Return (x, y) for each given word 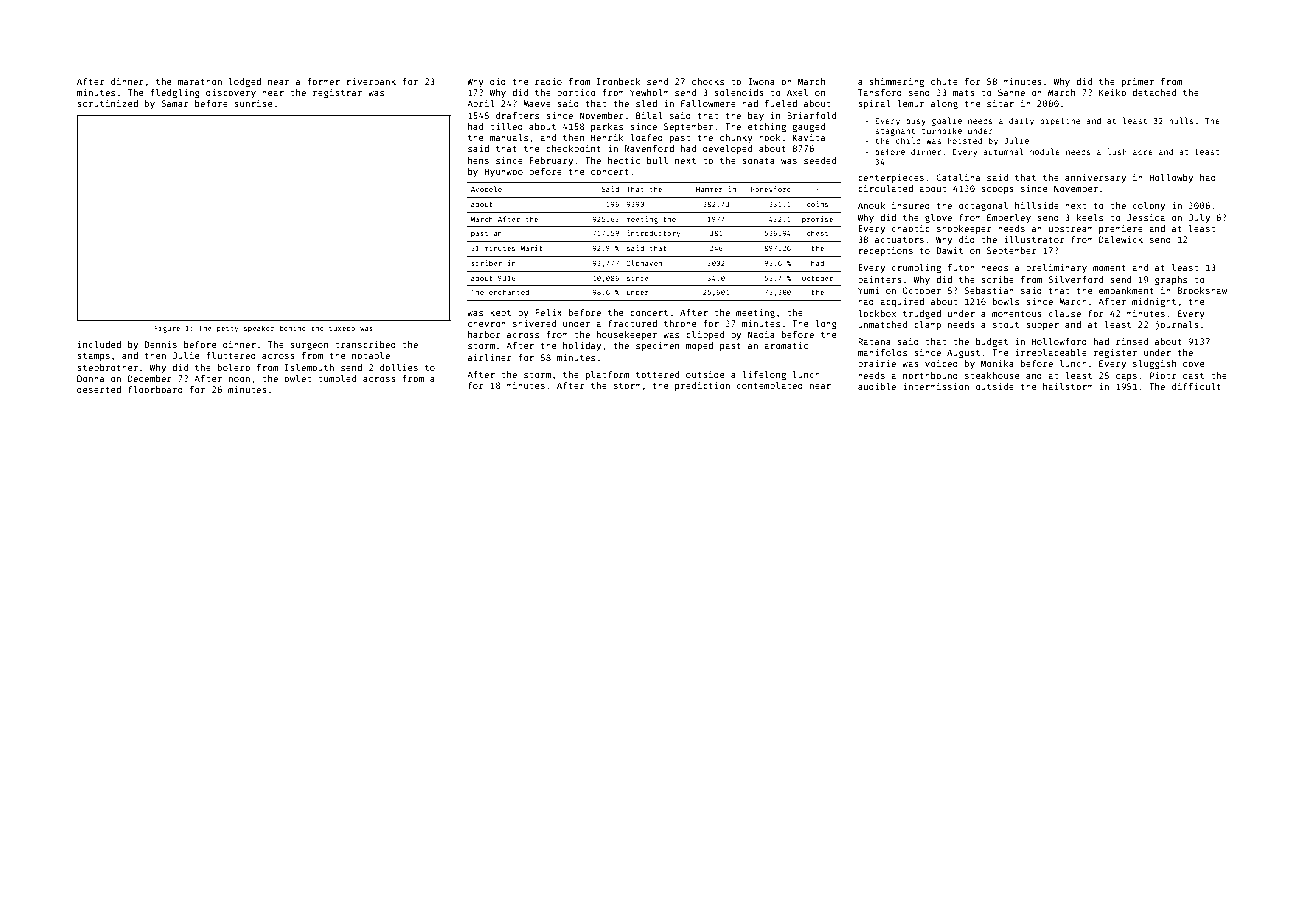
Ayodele (486, 190)
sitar (1000, 103)
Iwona (761, 81)
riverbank (371, 81)
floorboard (155, 389)
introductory (654, 234)
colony (1149, 206)
